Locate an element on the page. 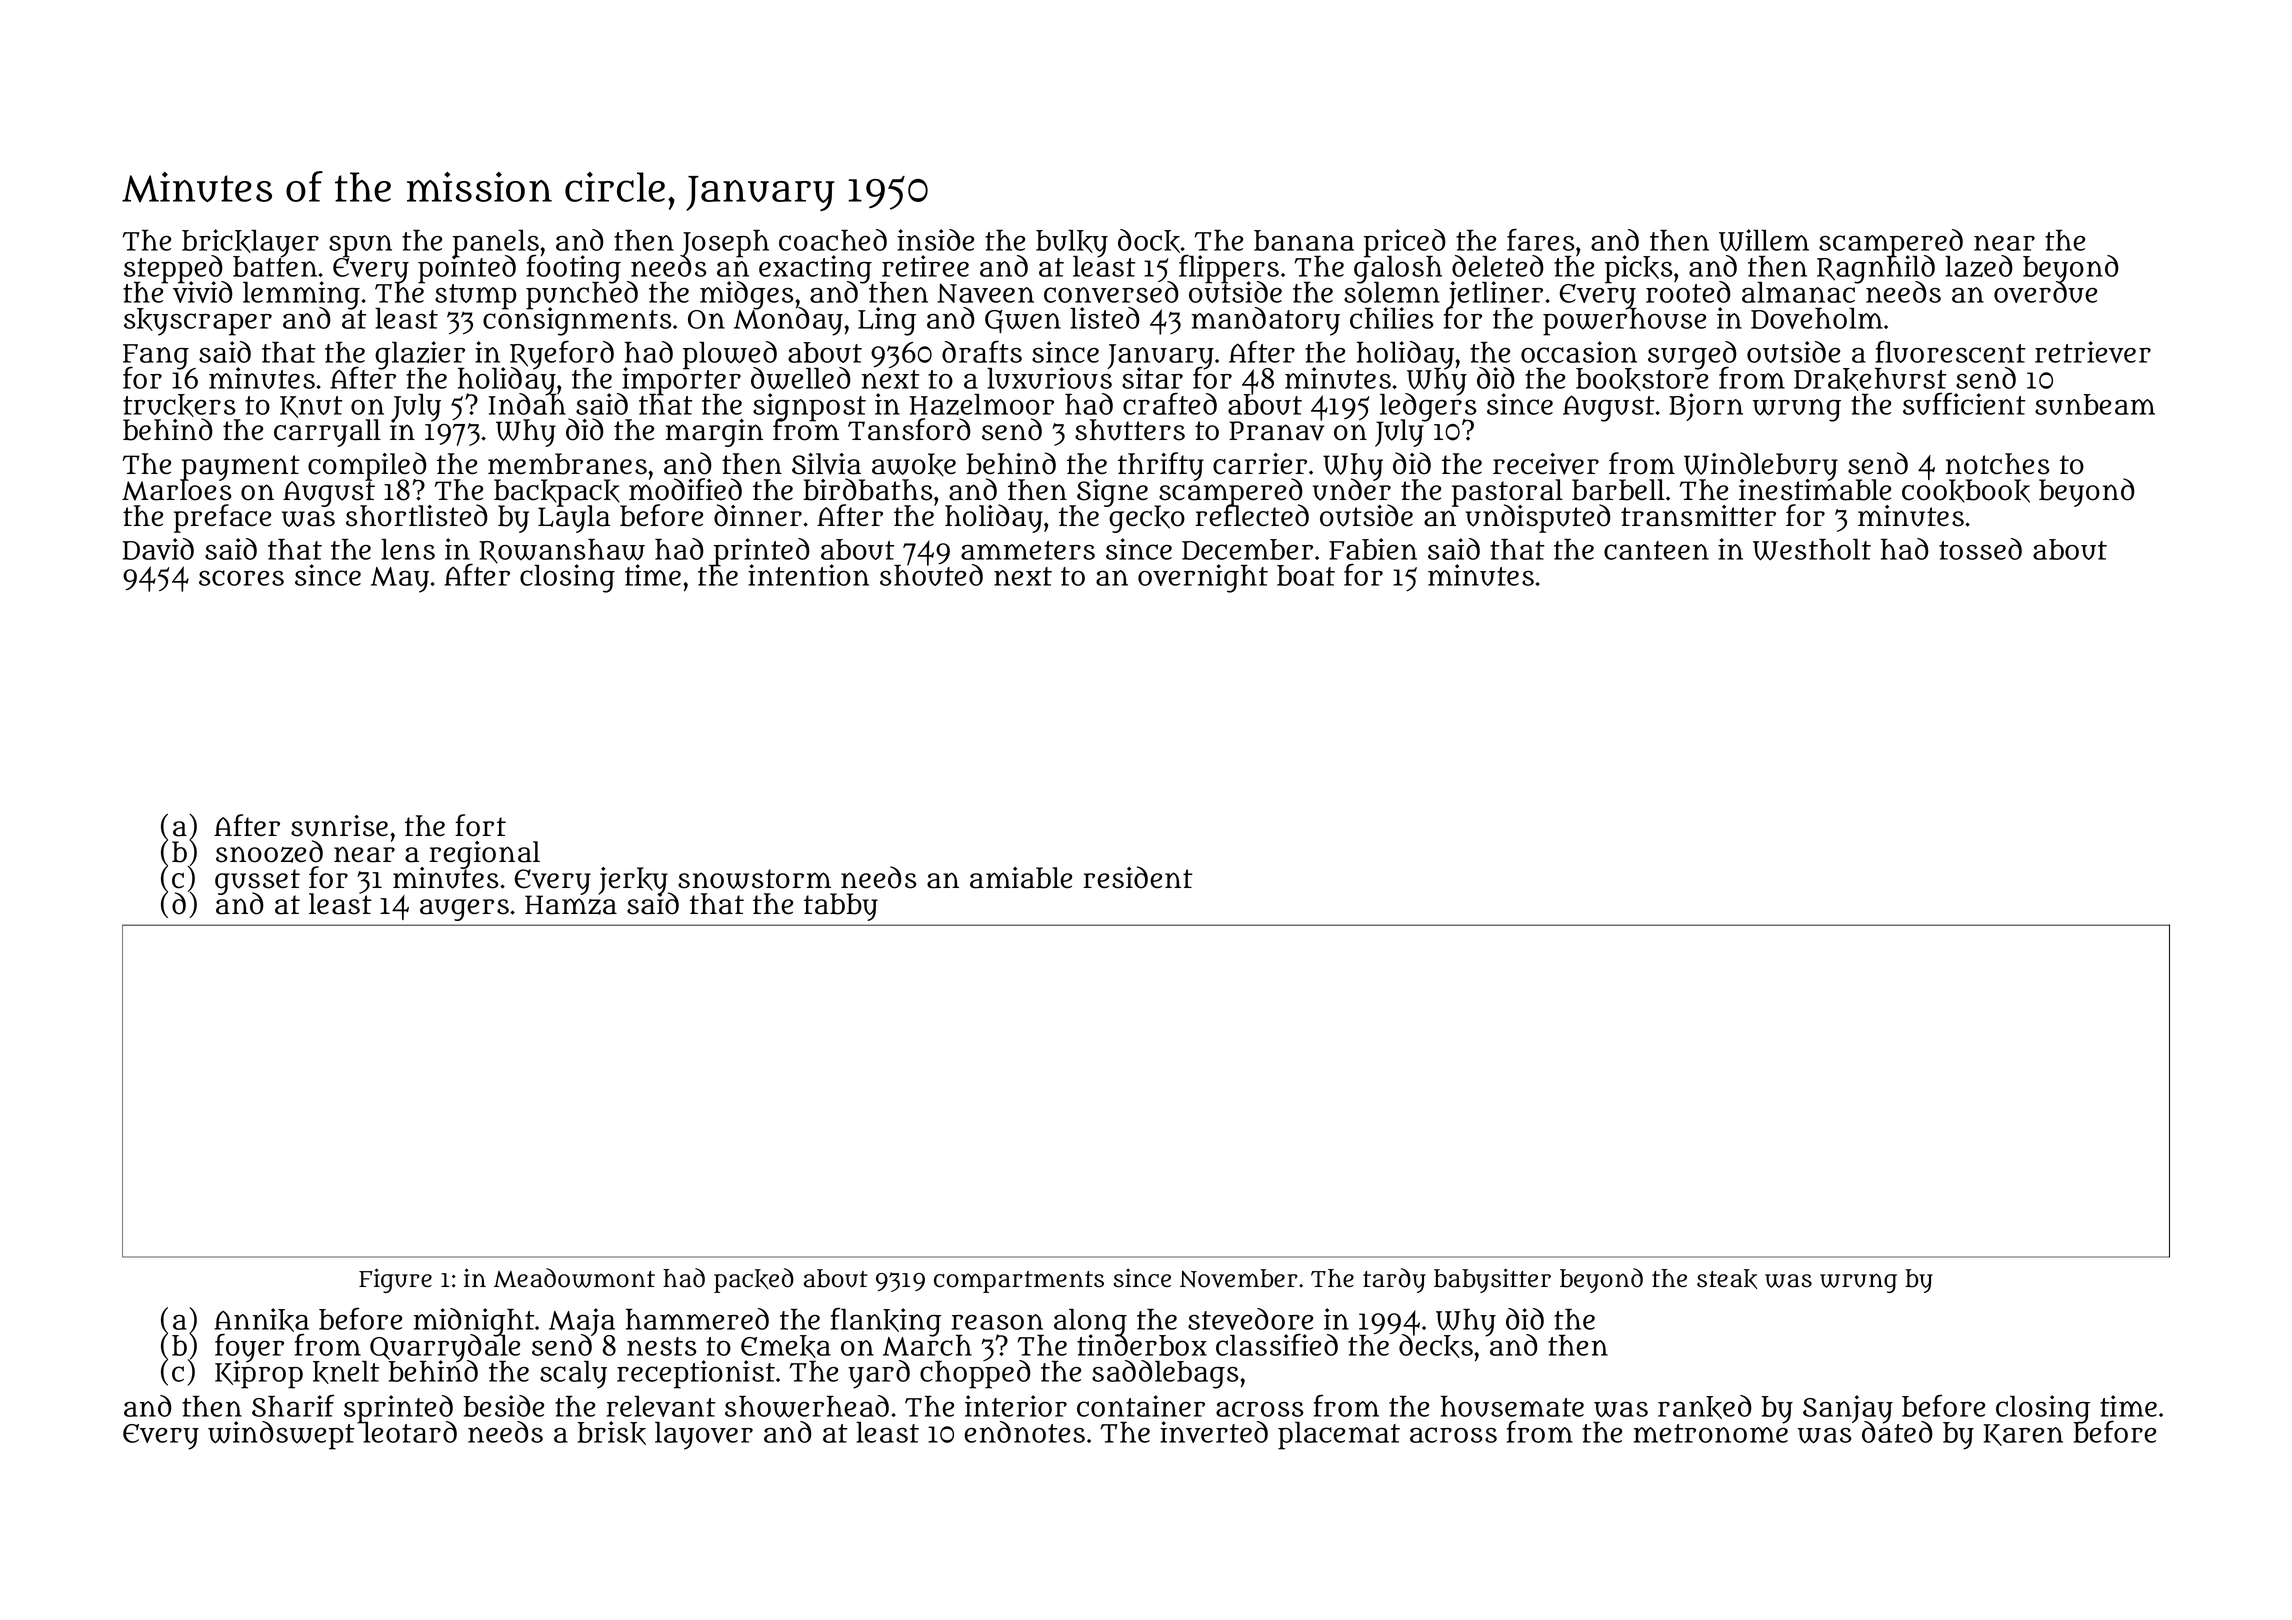 This document has width=2292, height=1620. tardy is located at coordinates (1394, 1280).
